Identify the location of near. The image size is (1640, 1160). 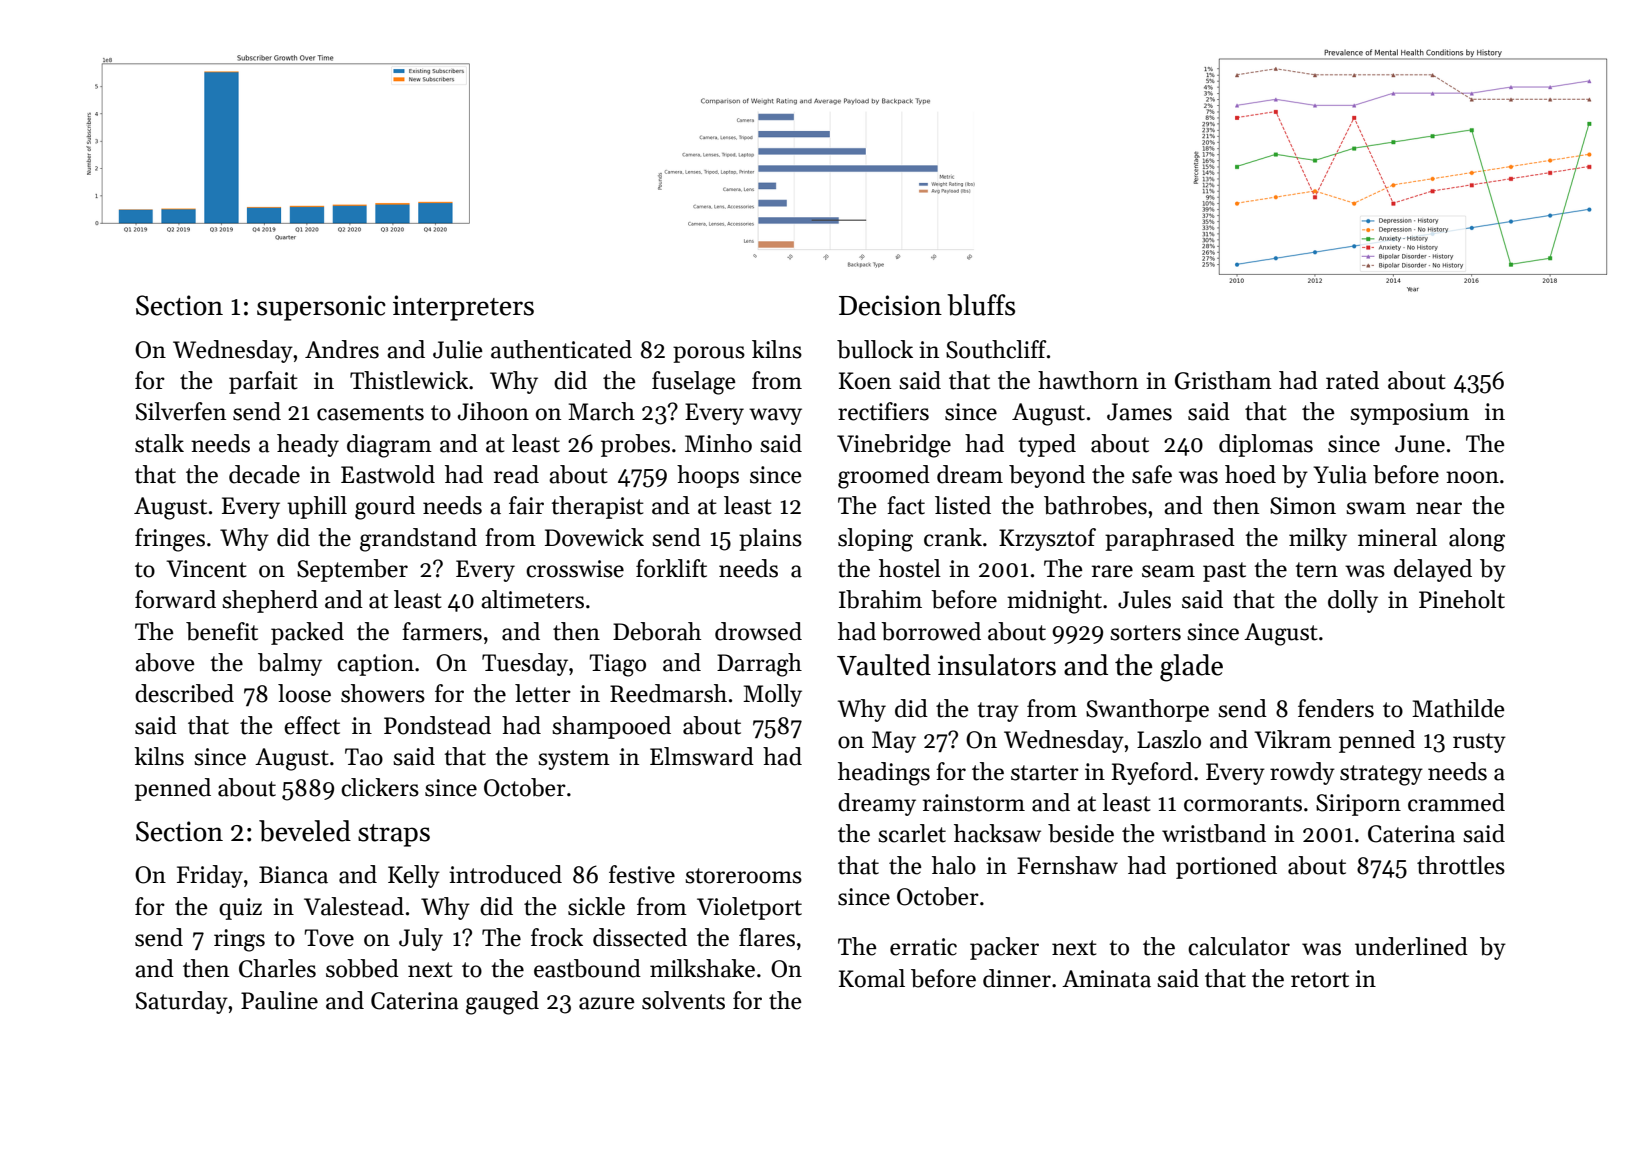
(1439, 508).
